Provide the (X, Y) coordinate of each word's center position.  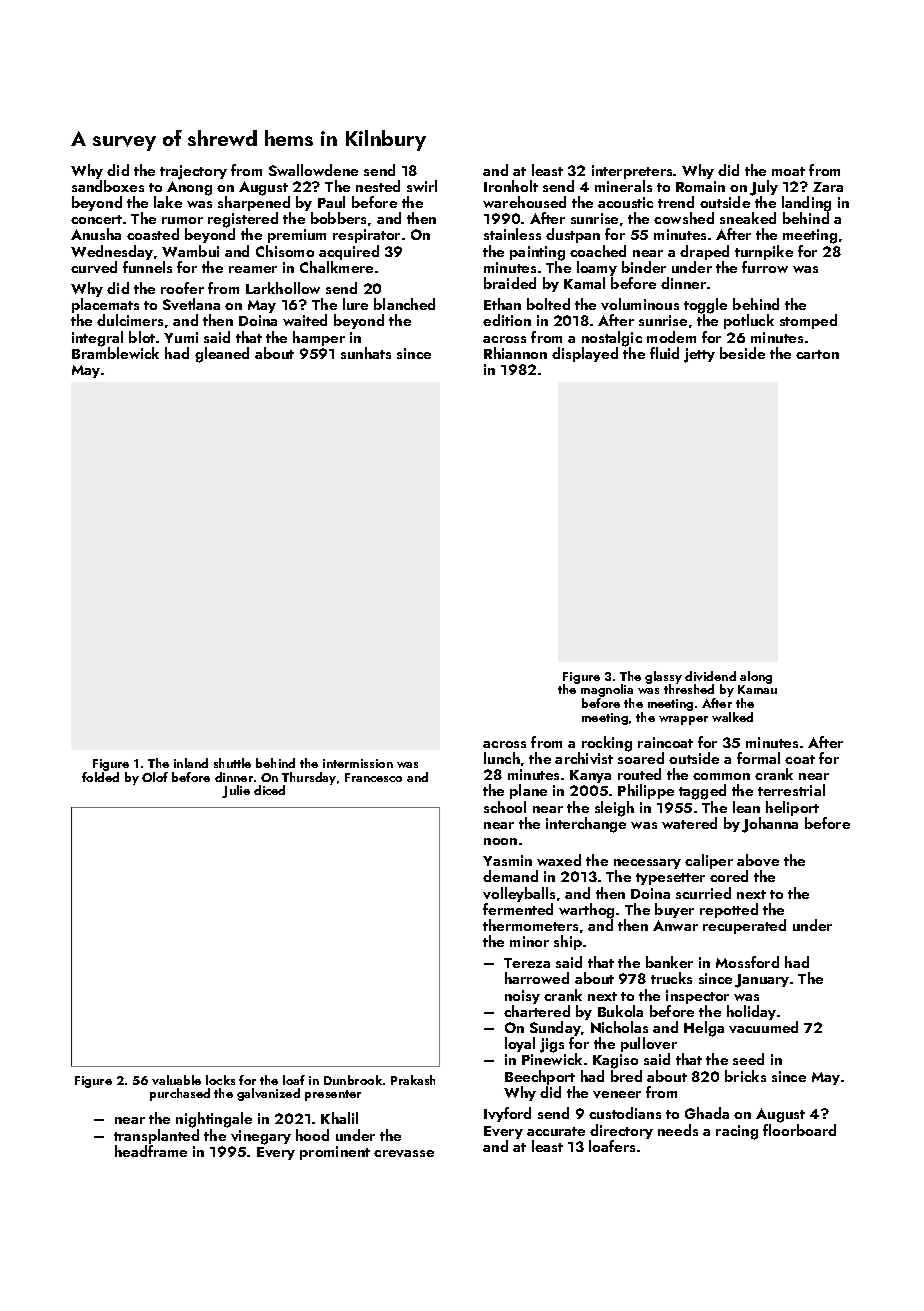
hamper (319, 338)
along (756, 677)
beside (742, 353)
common (721, 776)
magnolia (607, 690)
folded (100, 777)
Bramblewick (115, 353)
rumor (182, 220)
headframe (151, 1151)
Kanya (590, 776)
